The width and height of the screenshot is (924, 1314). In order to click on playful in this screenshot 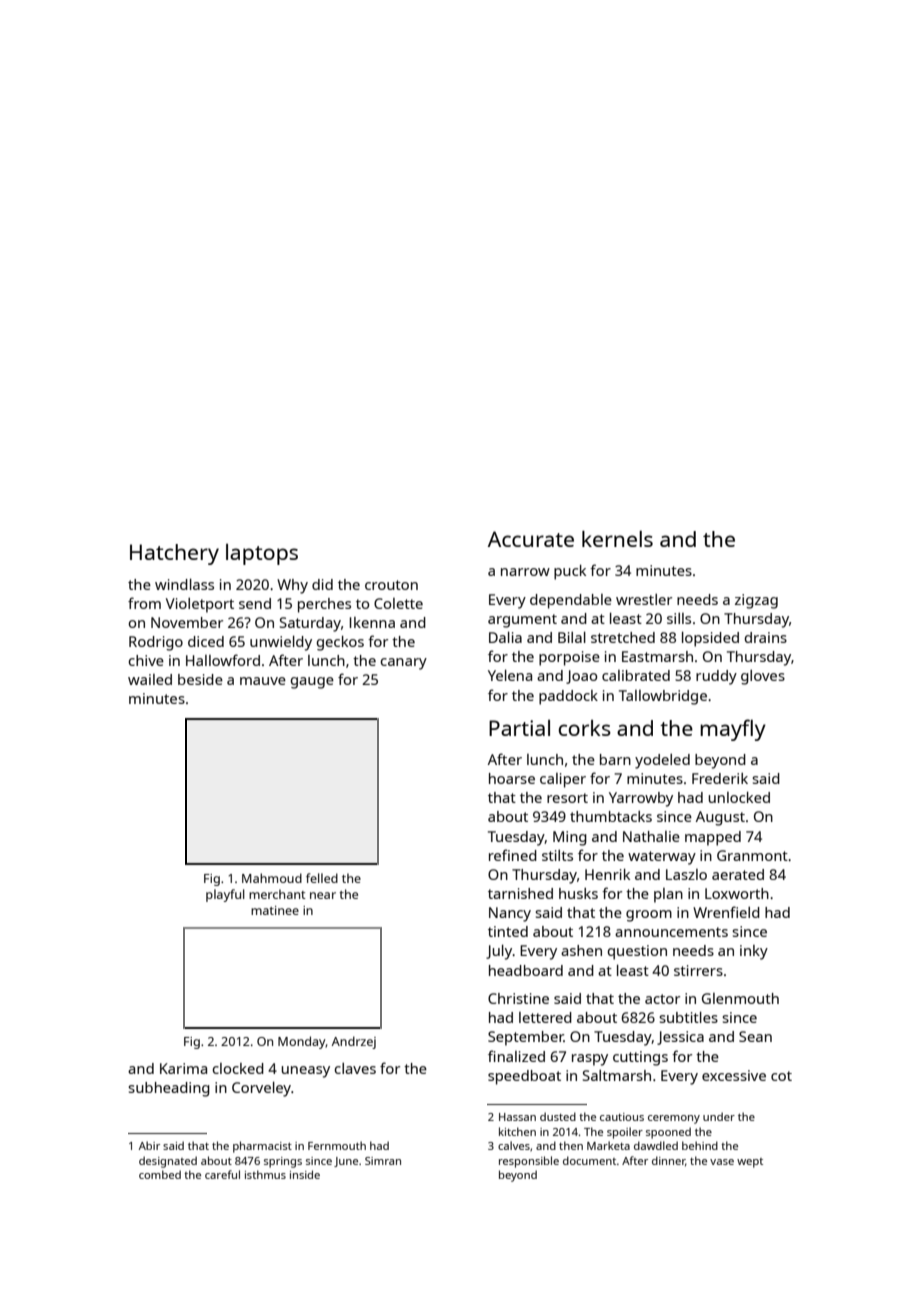, I will do `click(225, 895)`.
